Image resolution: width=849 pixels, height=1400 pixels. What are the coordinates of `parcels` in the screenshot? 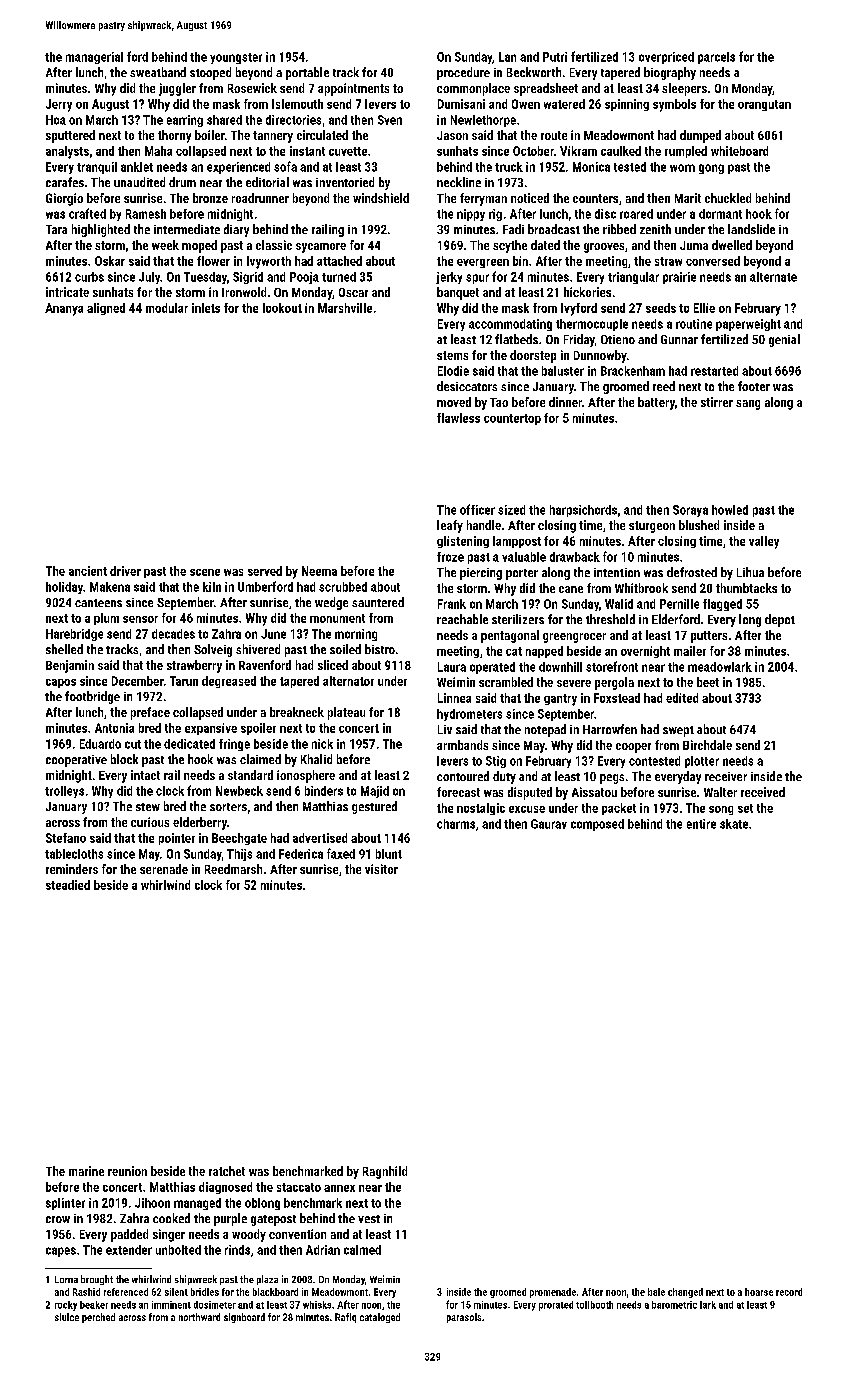 It's located at (716, 58).
